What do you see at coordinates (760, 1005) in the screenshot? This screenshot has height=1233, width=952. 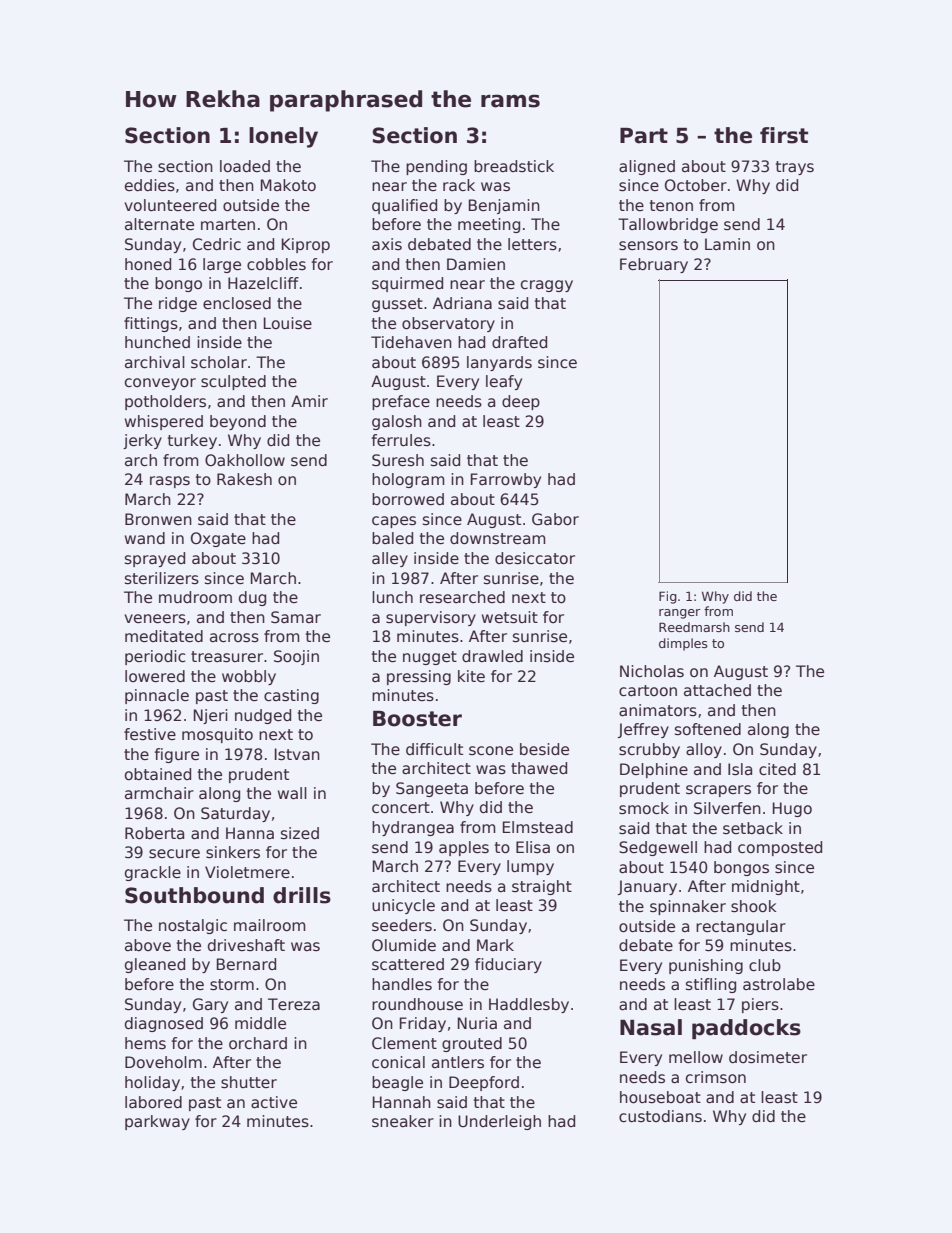 I see `piers` at bounding box center [760, 1005].
